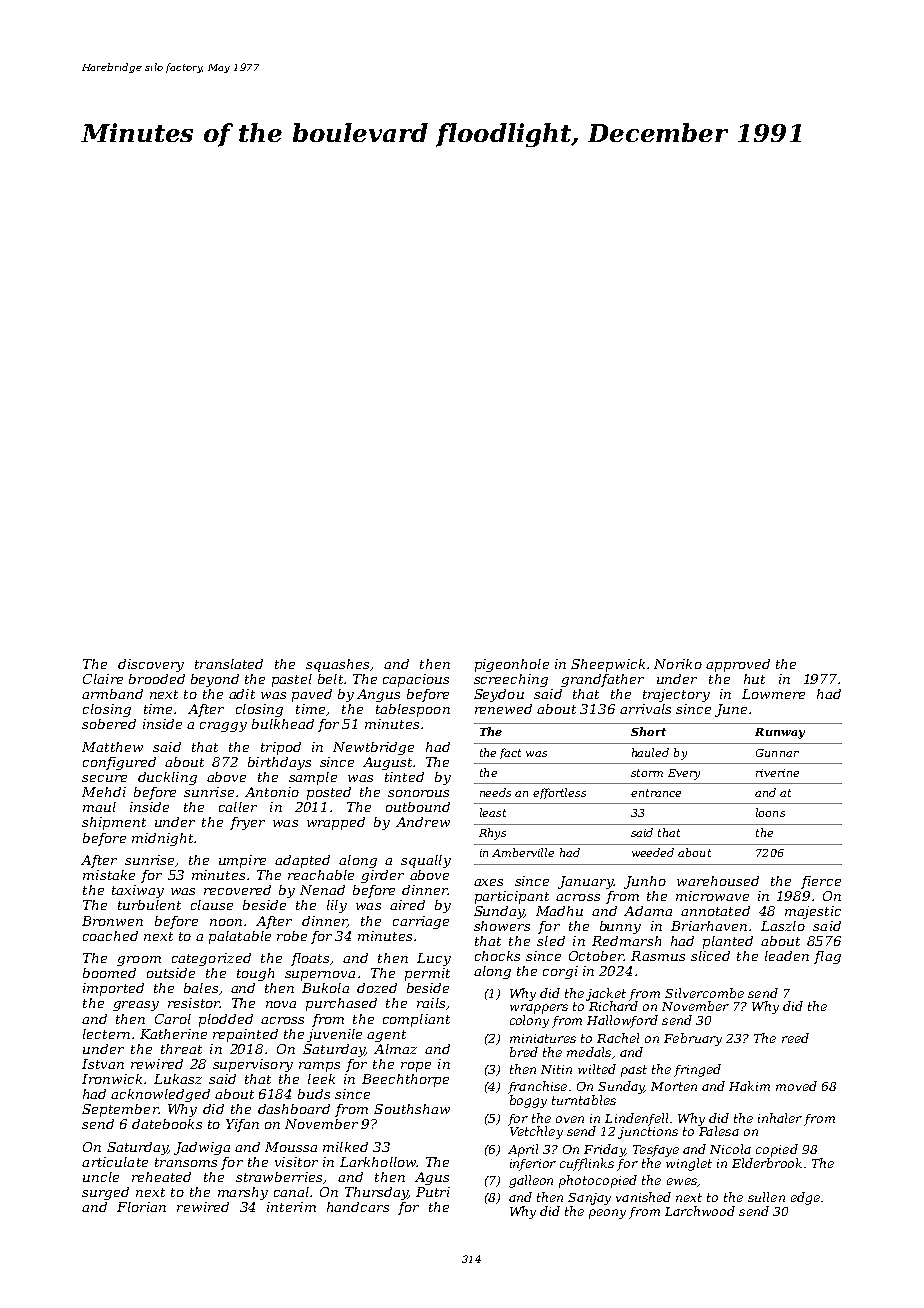 The width and height of the screenshot is (924, 1308). Describe the element at coordinates (738, 665) in the screenshot. I see `approved` at that location.
